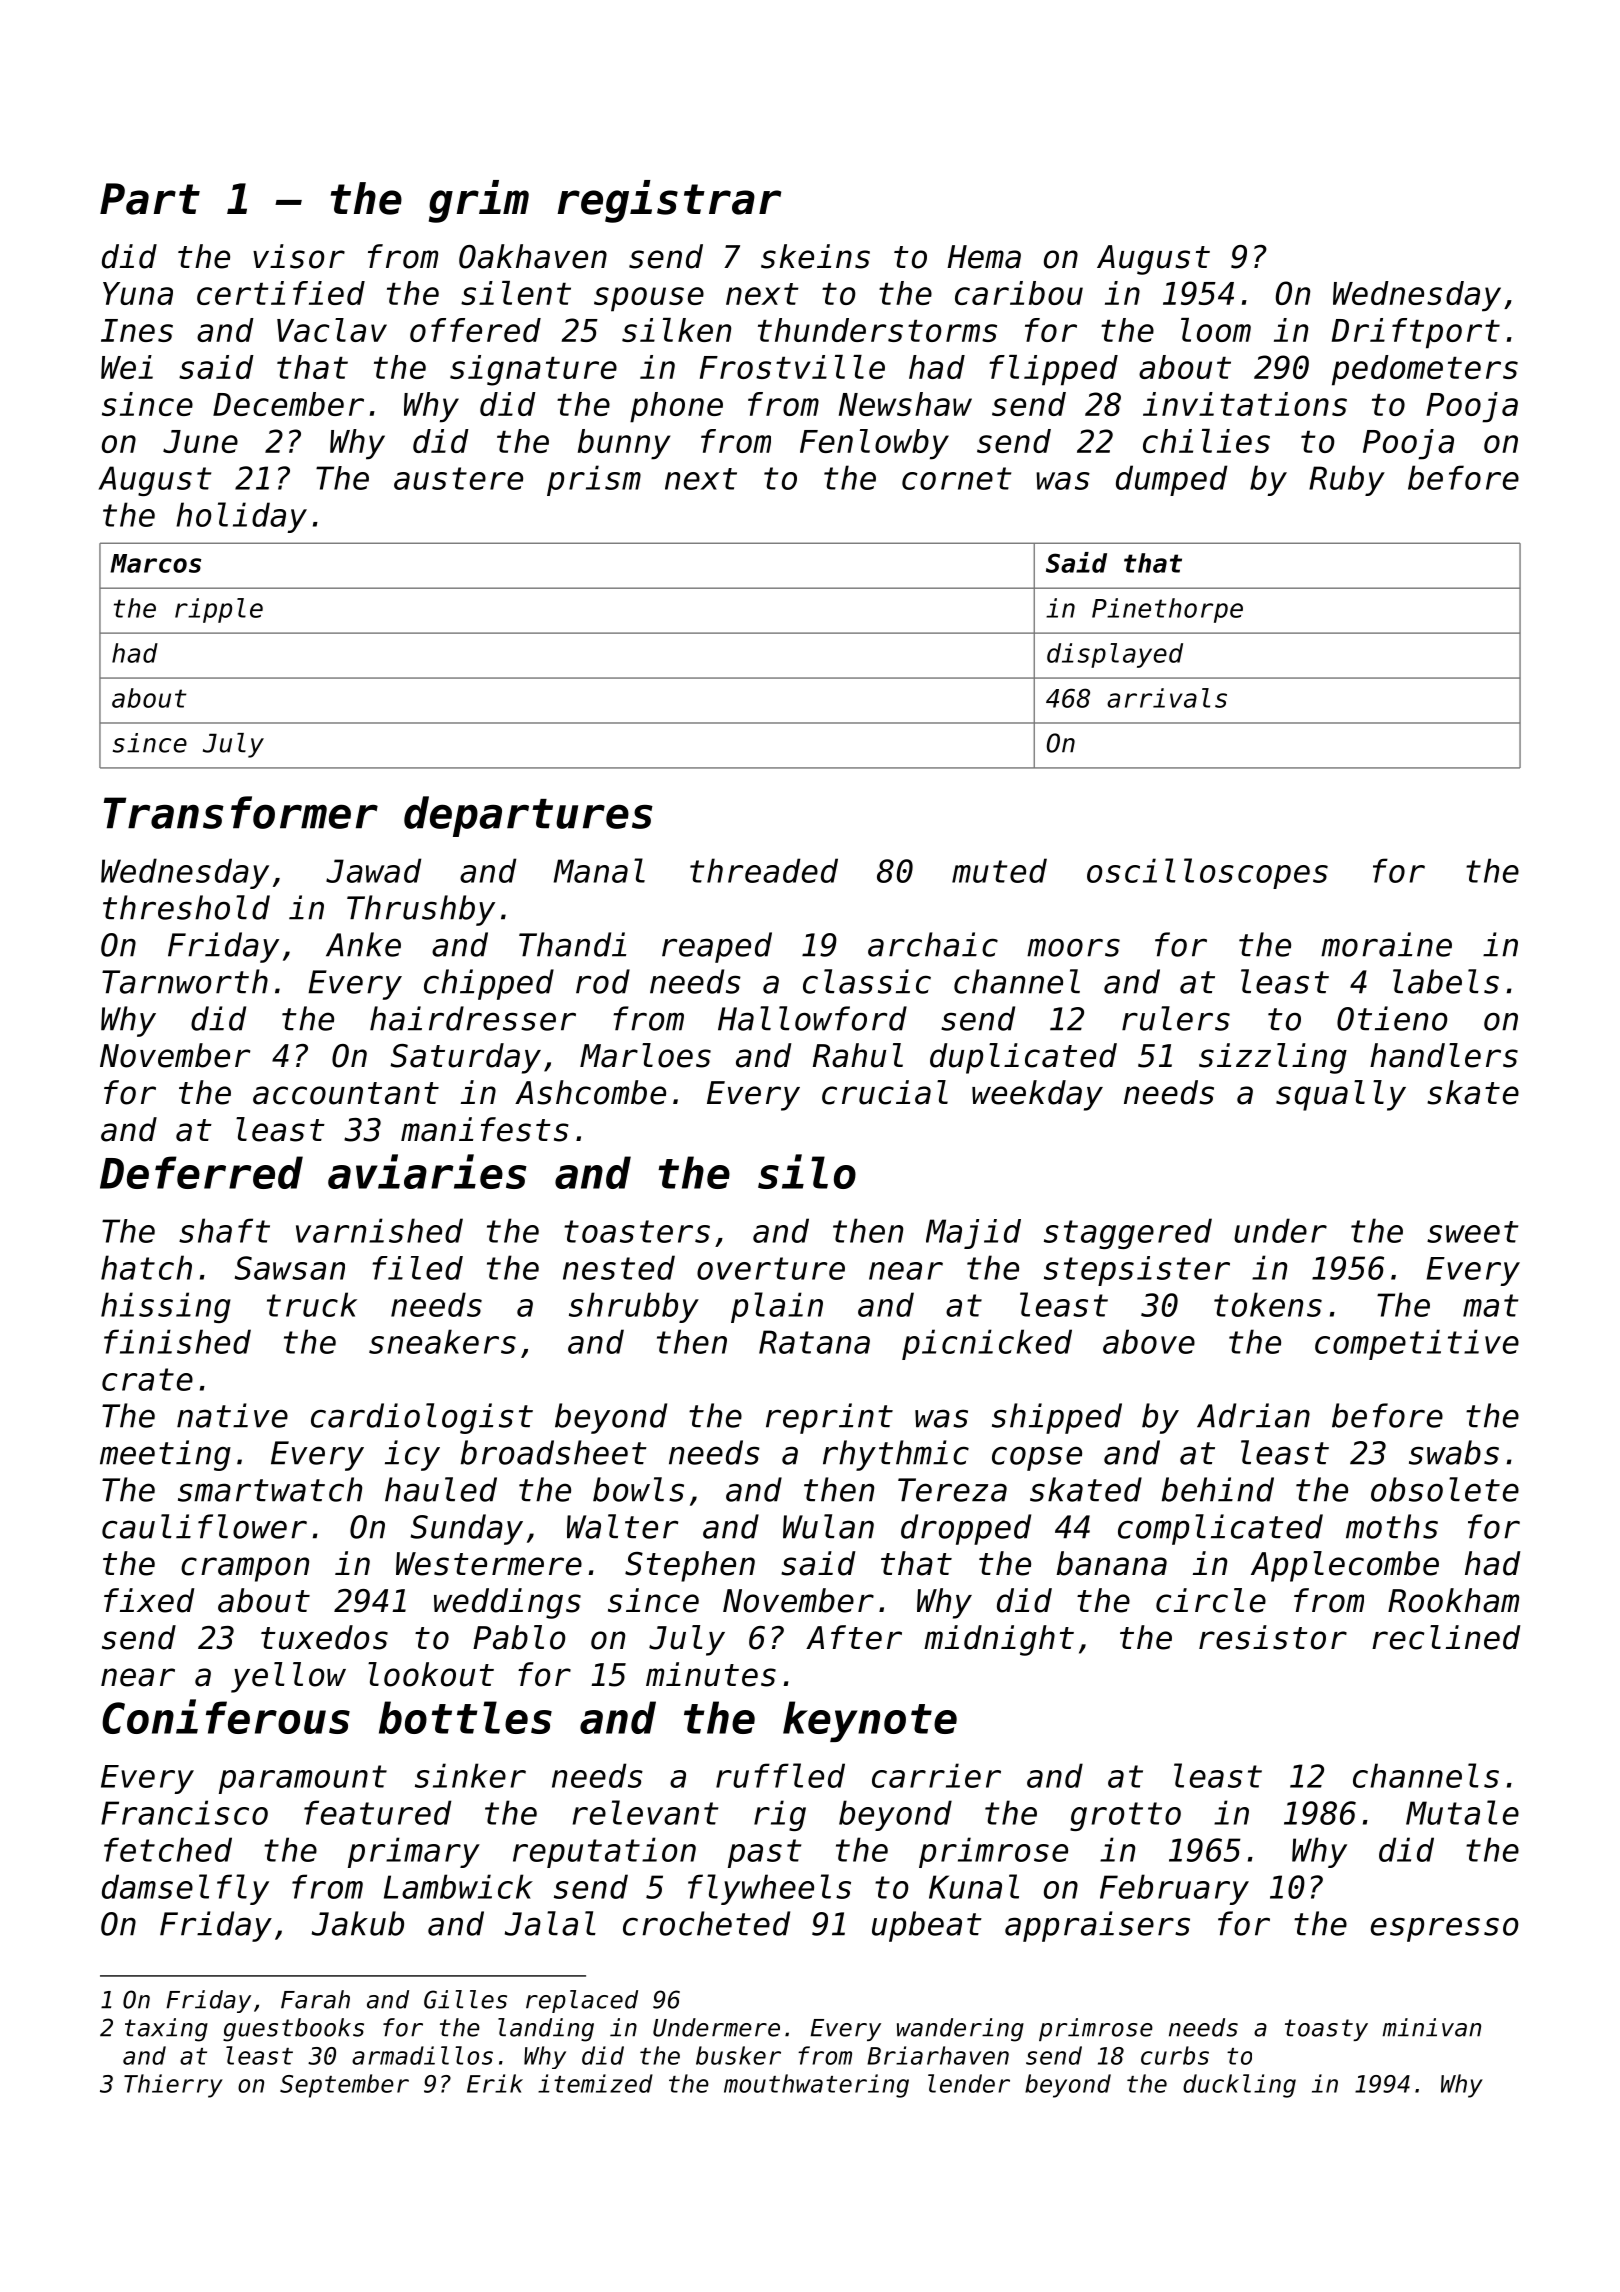  What do you see at coordinates (147, 1379) in the document?
I see `crate` at bounding box center [147, 1379].
